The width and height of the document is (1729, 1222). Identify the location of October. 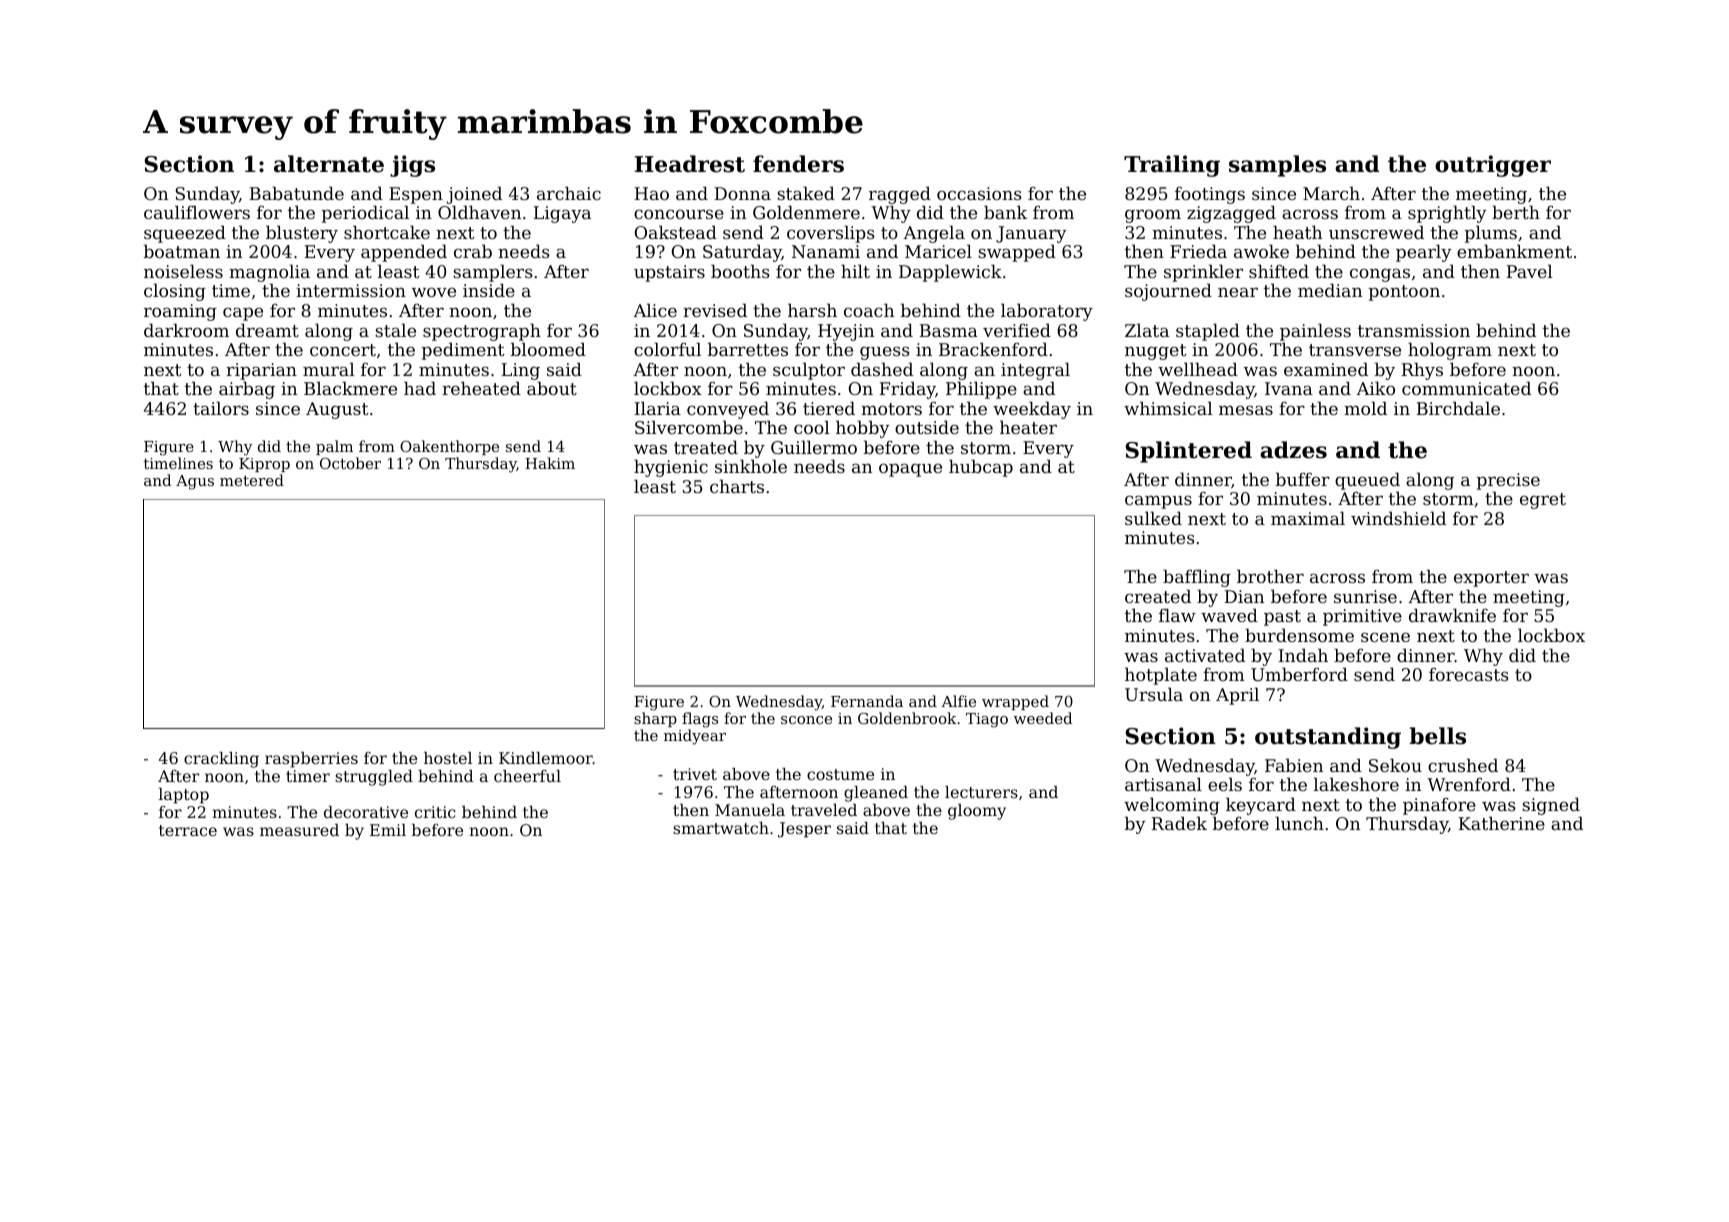
(350, 463).
